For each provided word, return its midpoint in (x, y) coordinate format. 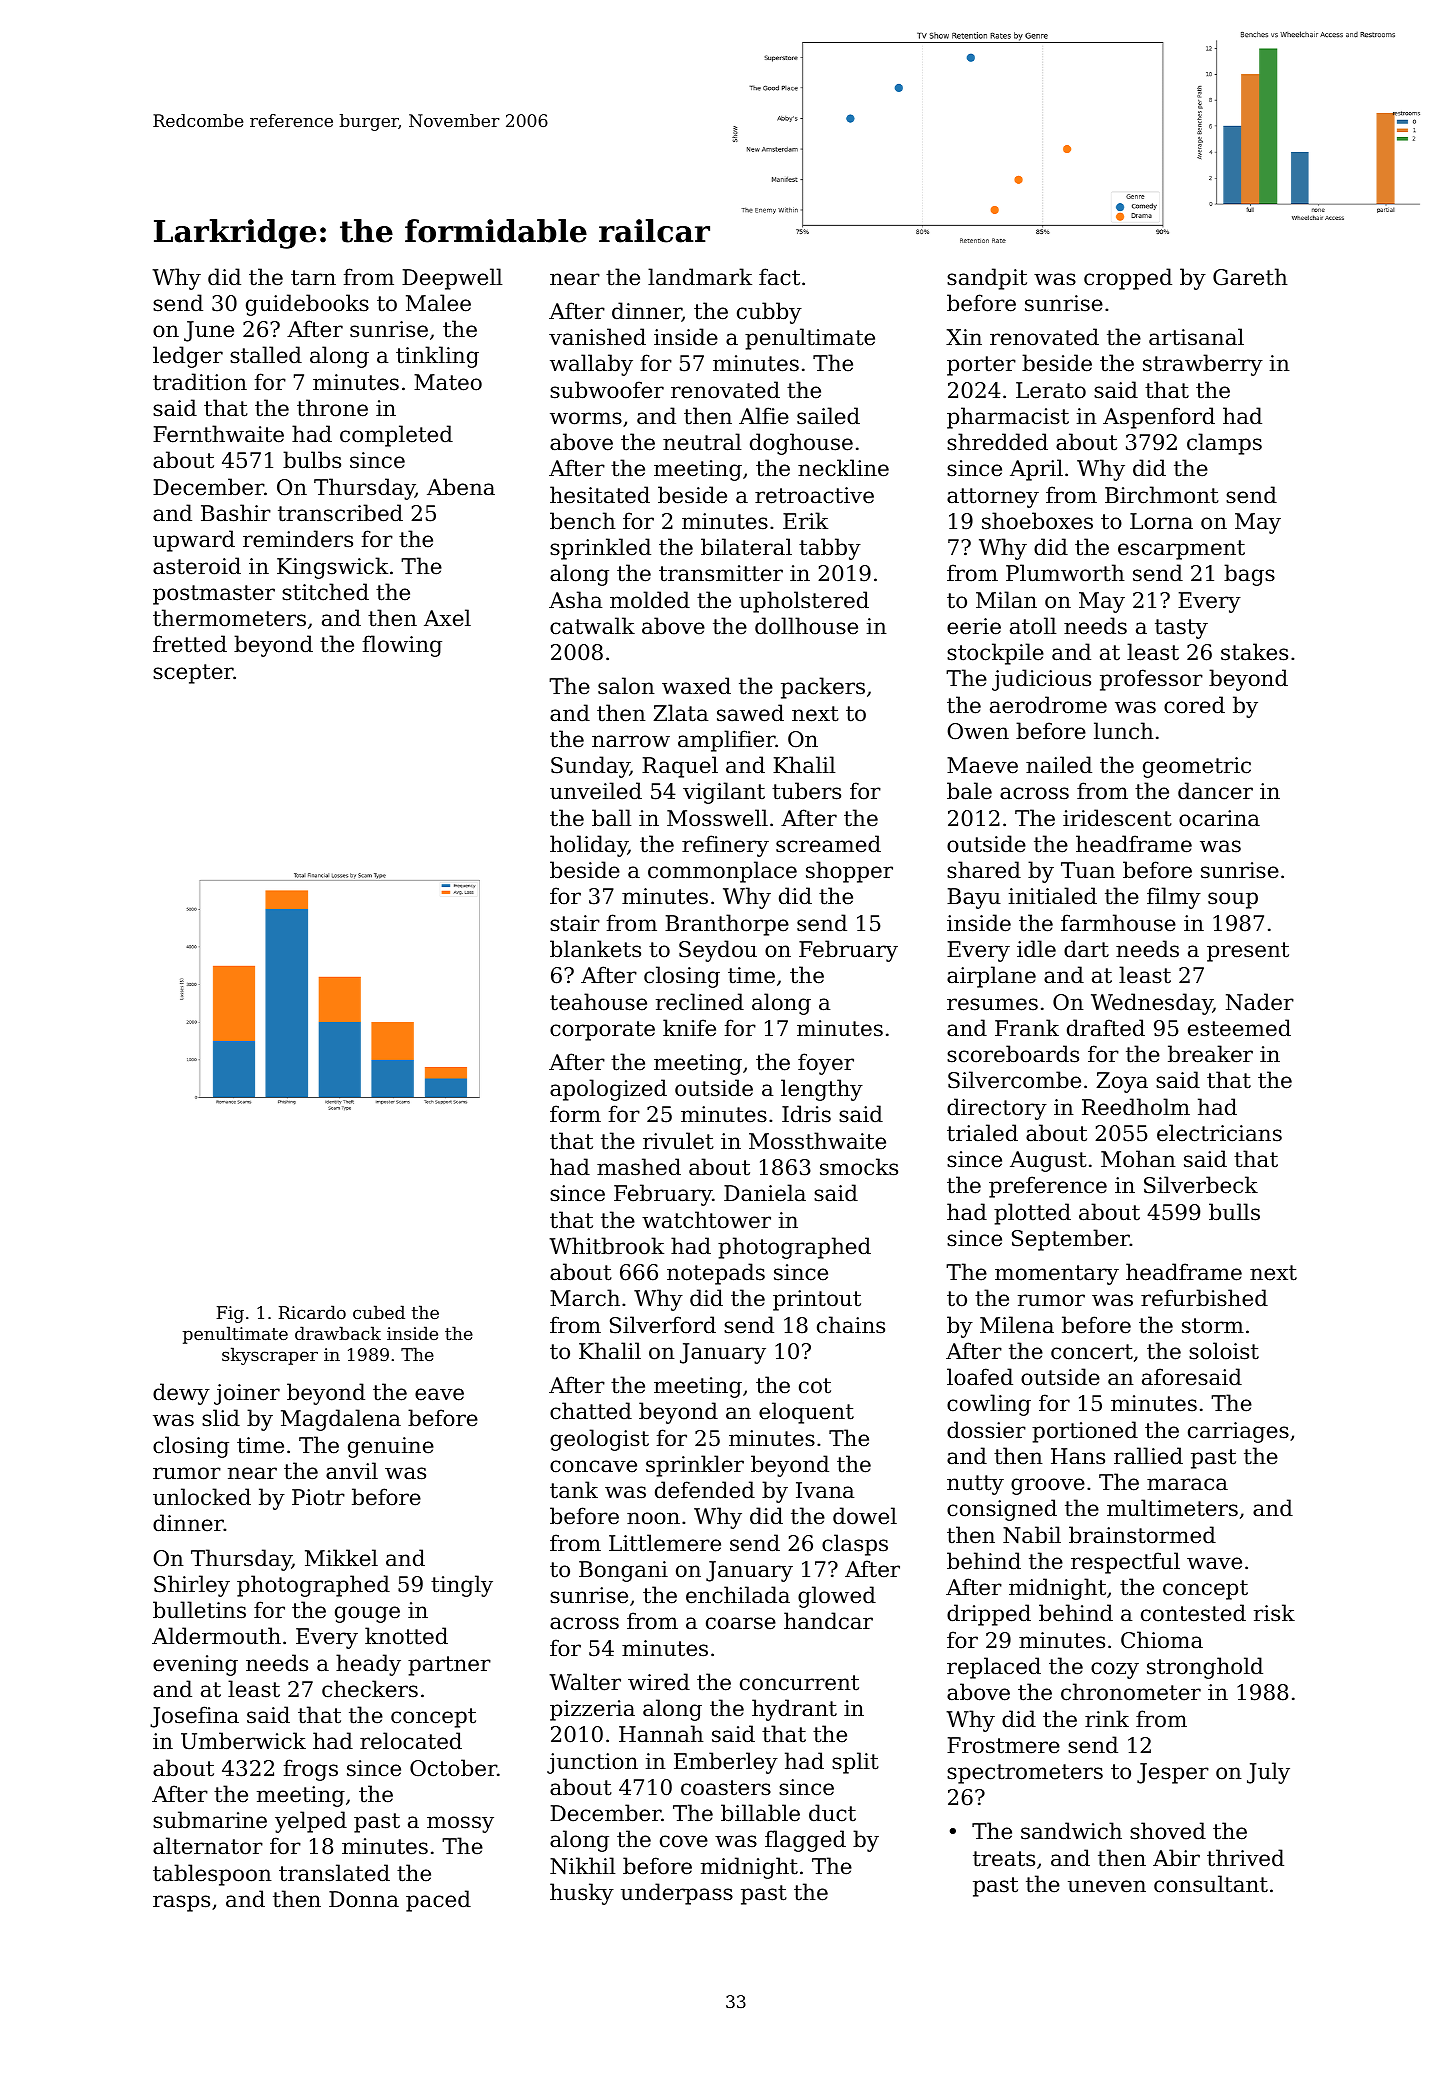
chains (851, 1325)
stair (575, 923)
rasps (181, 1903)
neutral (702, 442)
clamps (1224, 444)
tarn (313, 278)
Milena (1017, 1325)
